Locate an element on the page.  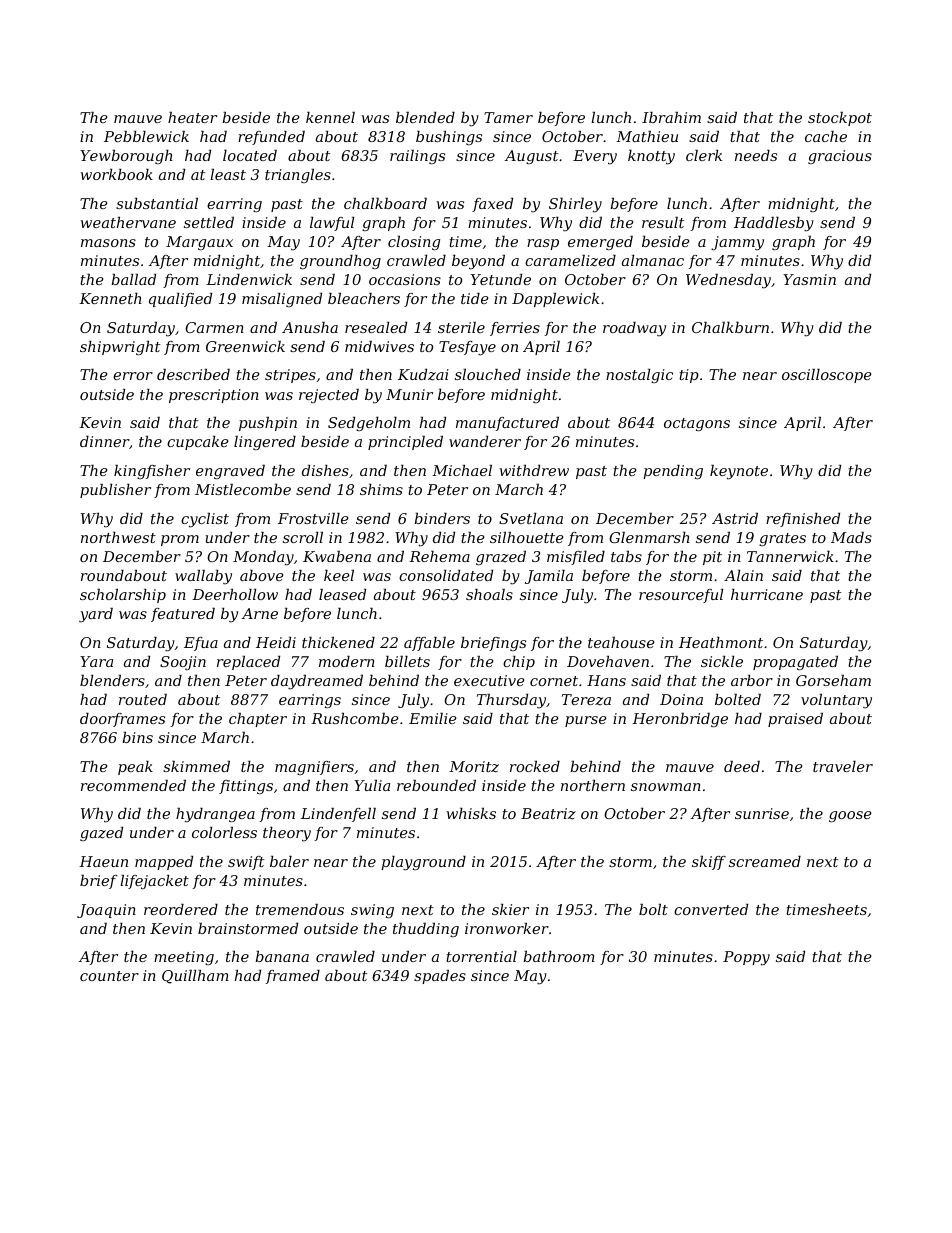
binders is located at coordinates (442, 518).
